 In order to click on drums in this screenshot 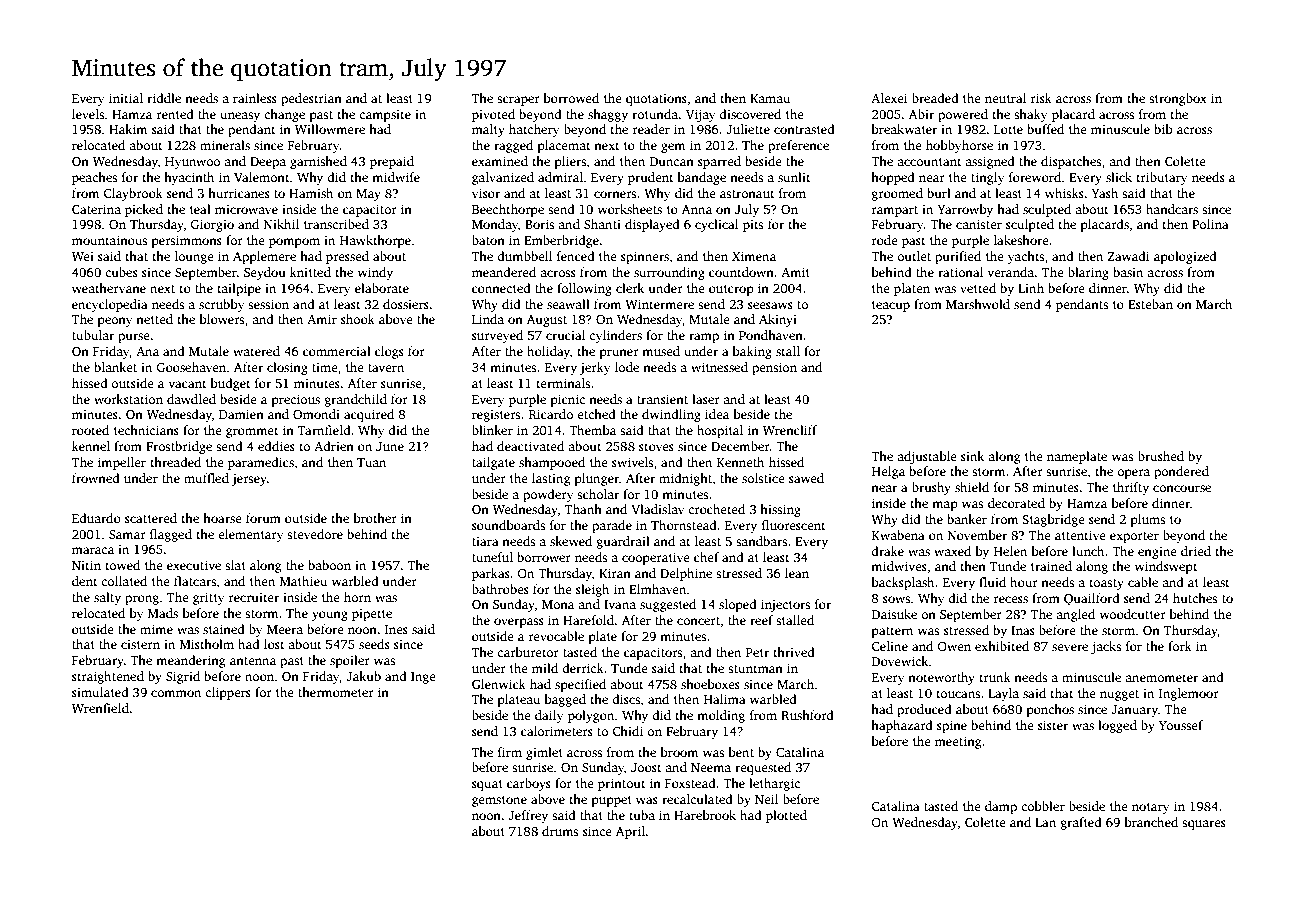, I will do `click(560, 831)`.
